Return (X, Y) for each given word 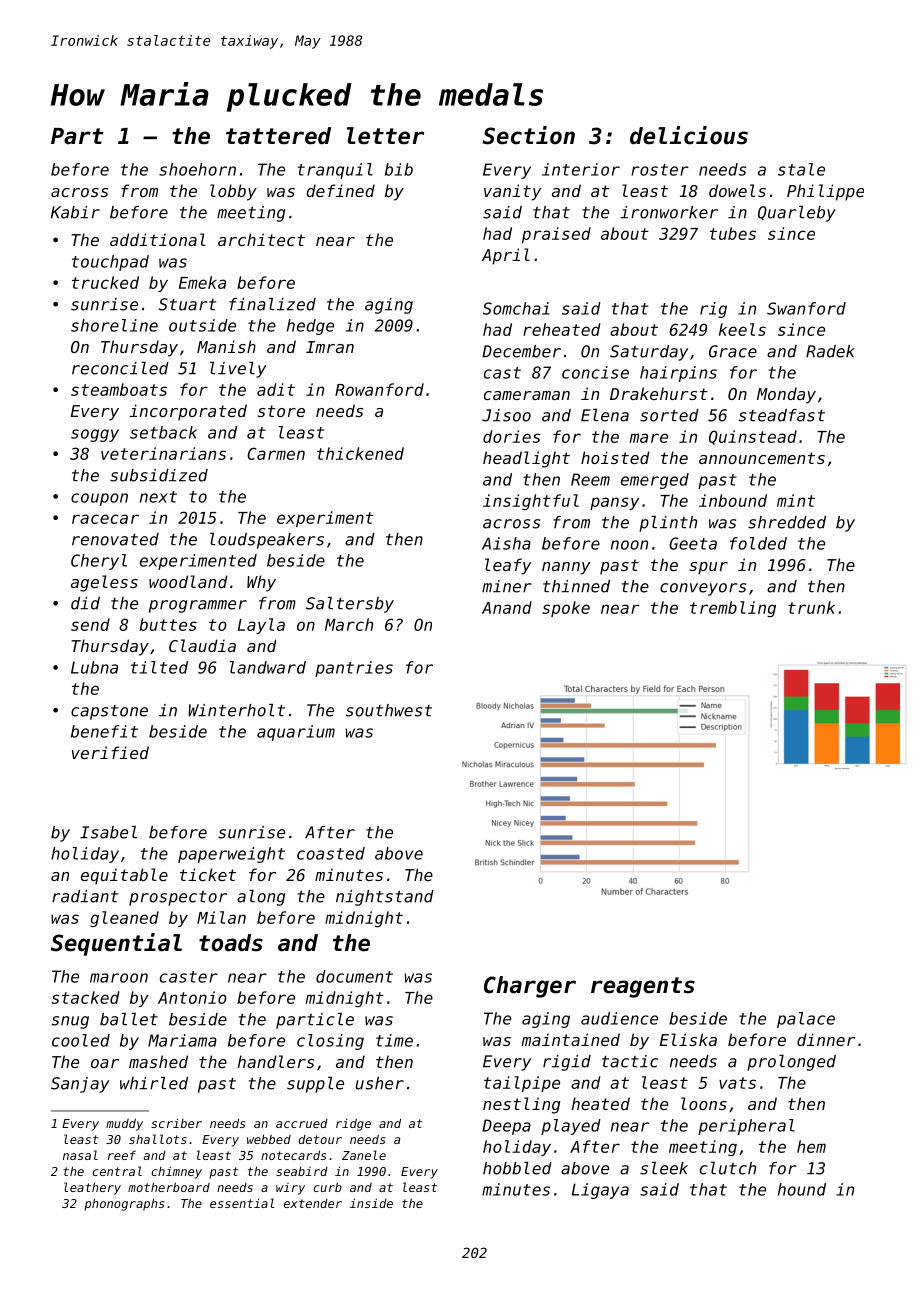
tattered (278, 136)
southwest (389, 710)
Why (261, 583)
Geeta (693, 543)
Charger (530, 987)
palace (806, 1020)
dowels (737, 190)
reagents (643, 987)
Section (528, 135)
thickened (360, 453)
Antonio (192, 997)
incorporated (188, 412)
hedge (310, 327)
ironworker (669, 212)
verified (110, 752)
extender (313, 1203)
